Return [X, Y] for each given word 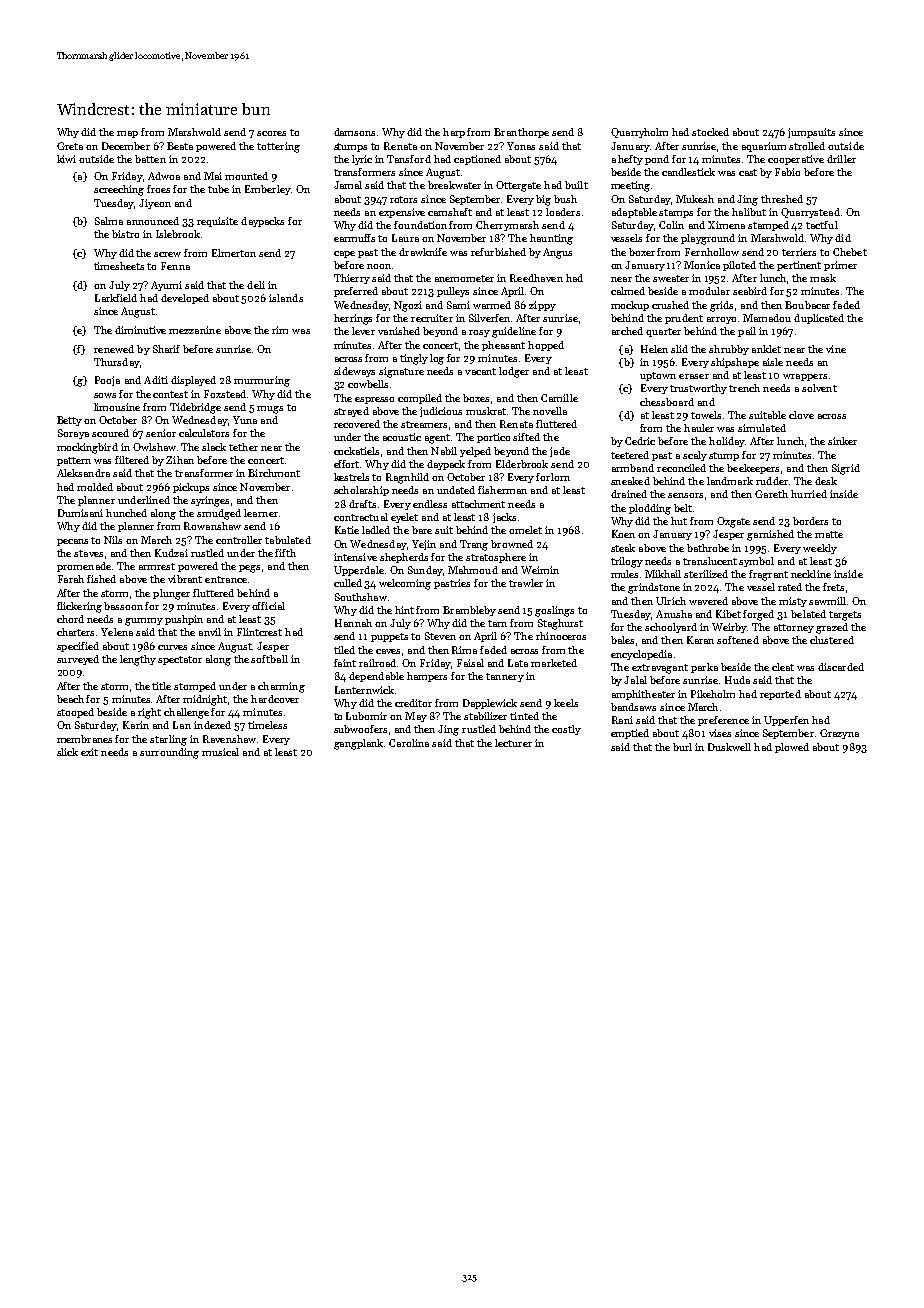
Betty [69, 421]
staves [88, 553]
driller [841, 159]
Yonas [521, 146]
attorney [794, 628]
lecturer [513, 743]
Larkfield [116, 298]
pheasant [503, 346]
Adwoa [164, 176]
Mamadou [767, 318]
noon [379, 266]
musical [220, 752]
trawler [526, 583]
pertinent [799, 266]
